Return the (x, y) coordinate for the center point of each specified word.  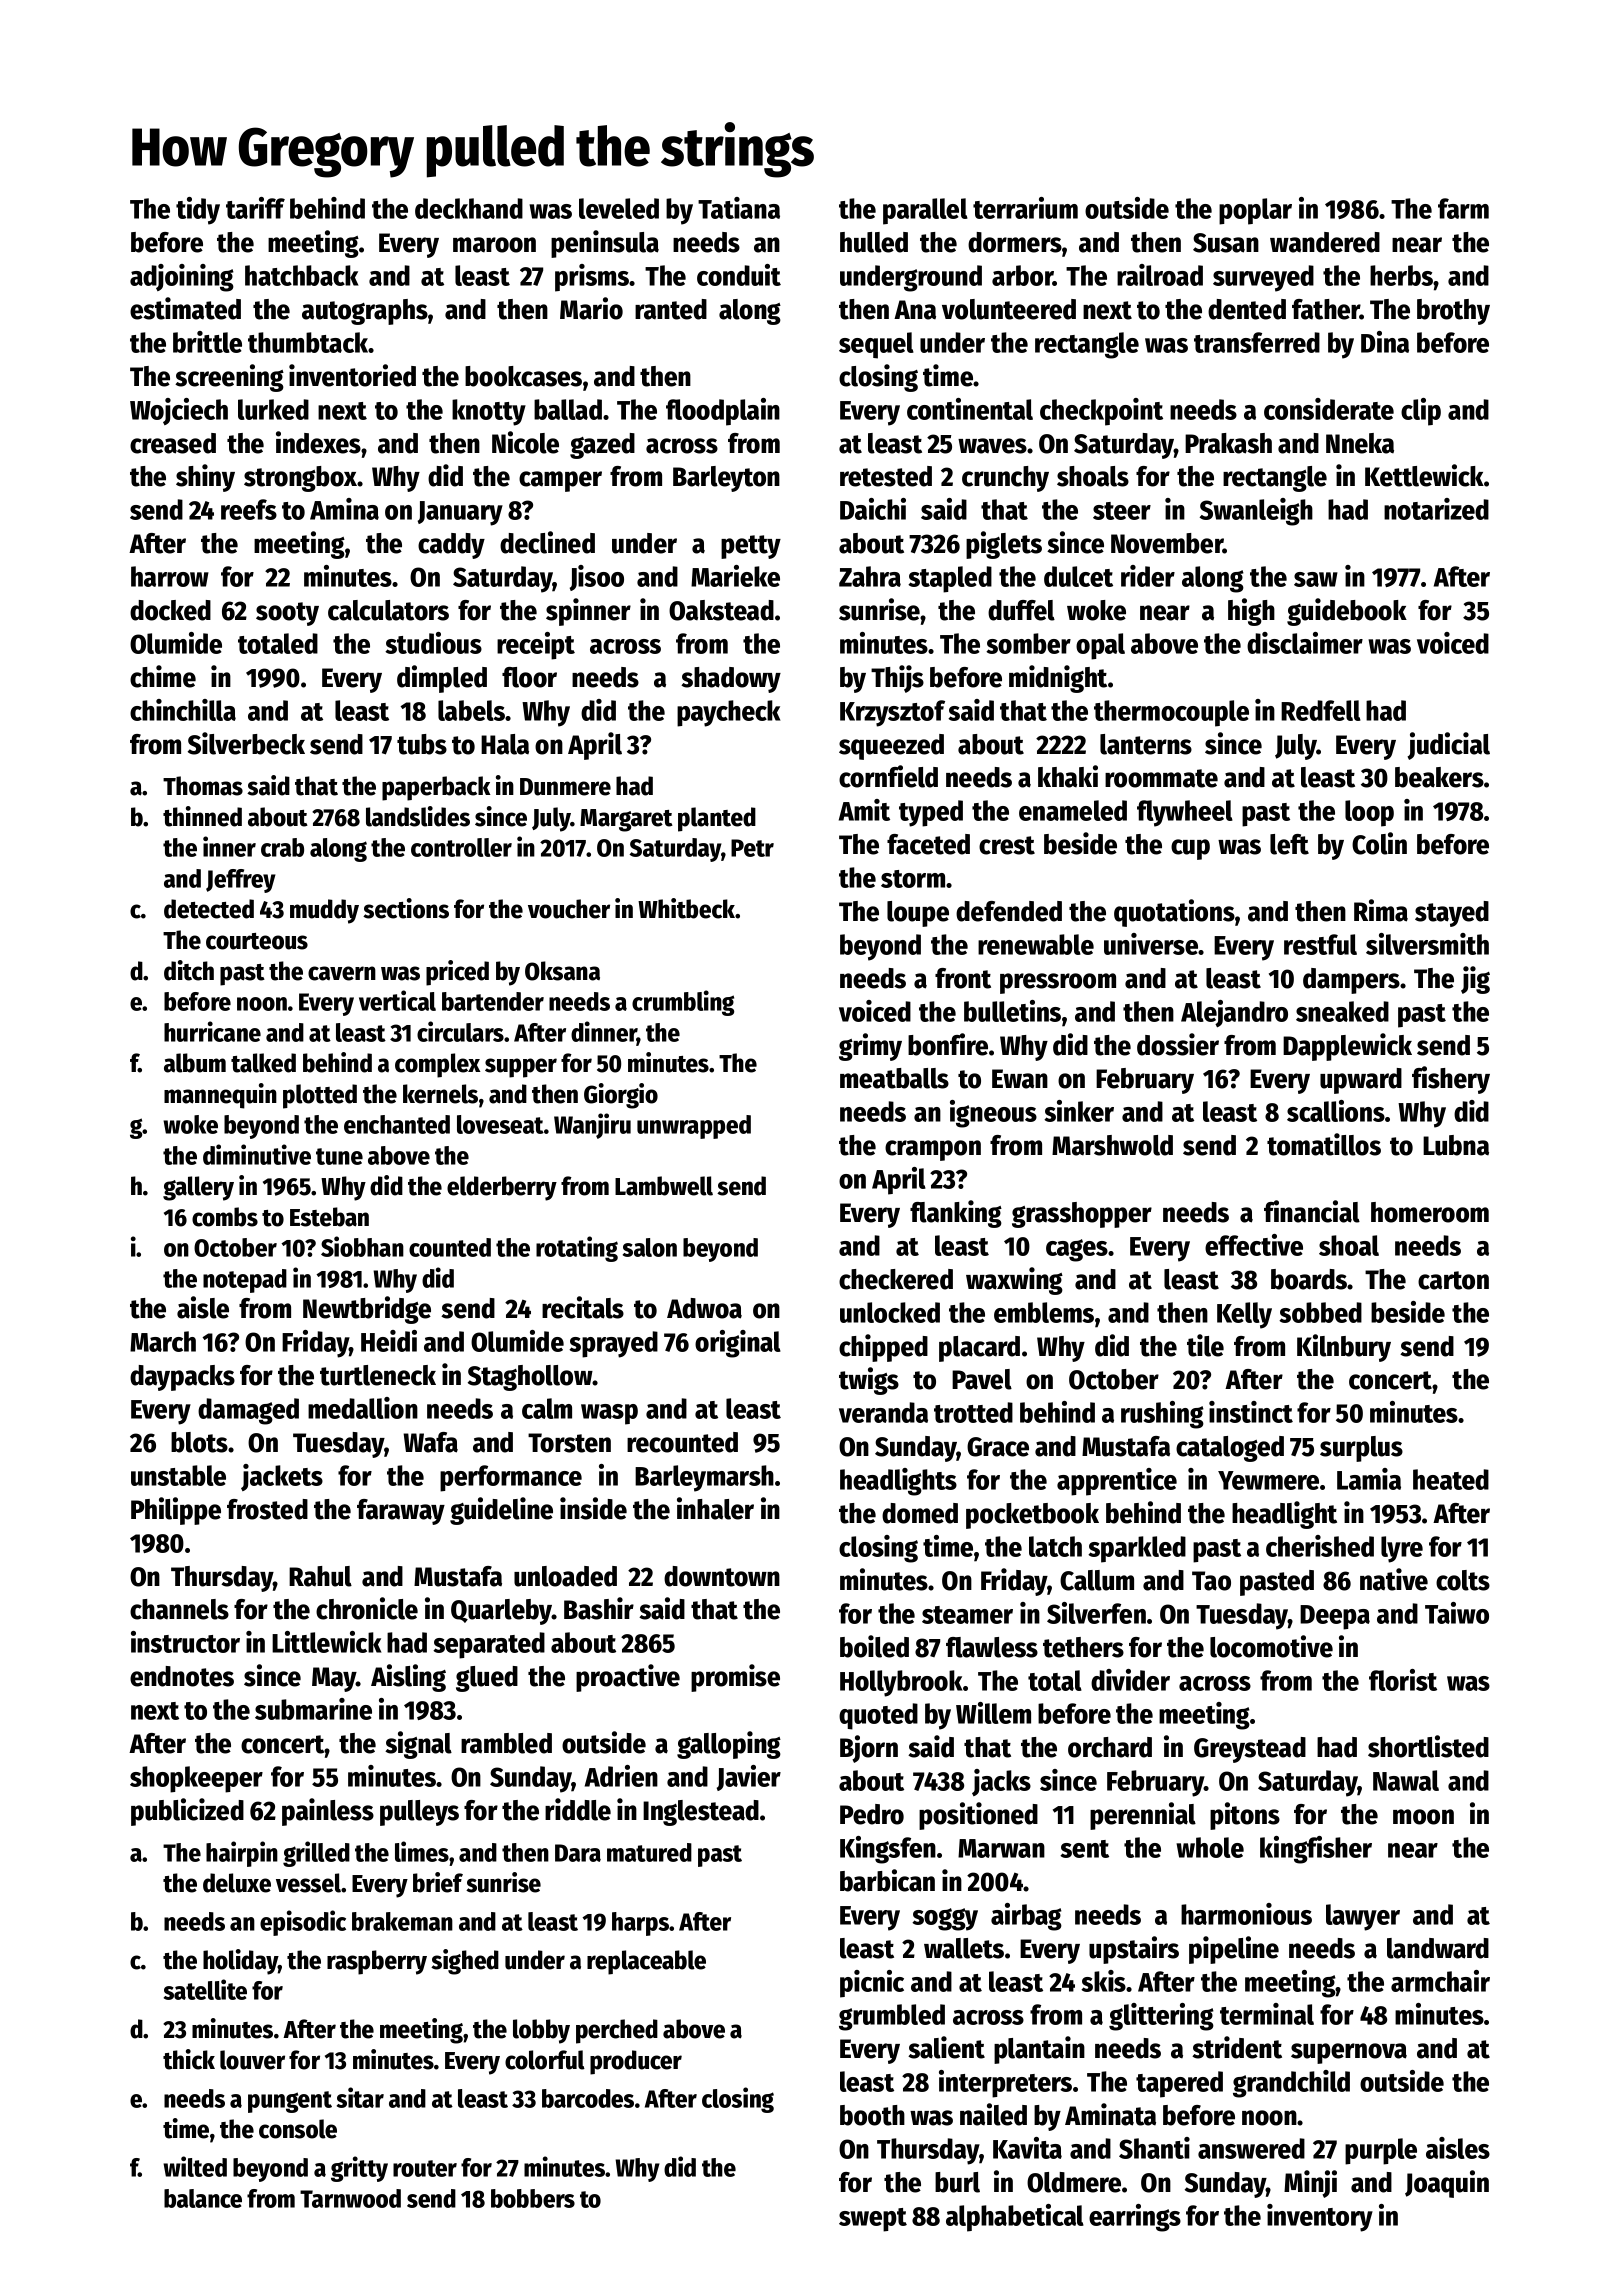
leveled (619, 208)
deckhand (469, 208)
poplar (1255, 211)
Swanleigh (1256, 512)
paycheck (729, 713)
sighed (465, 1962)
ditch (189, 970)
